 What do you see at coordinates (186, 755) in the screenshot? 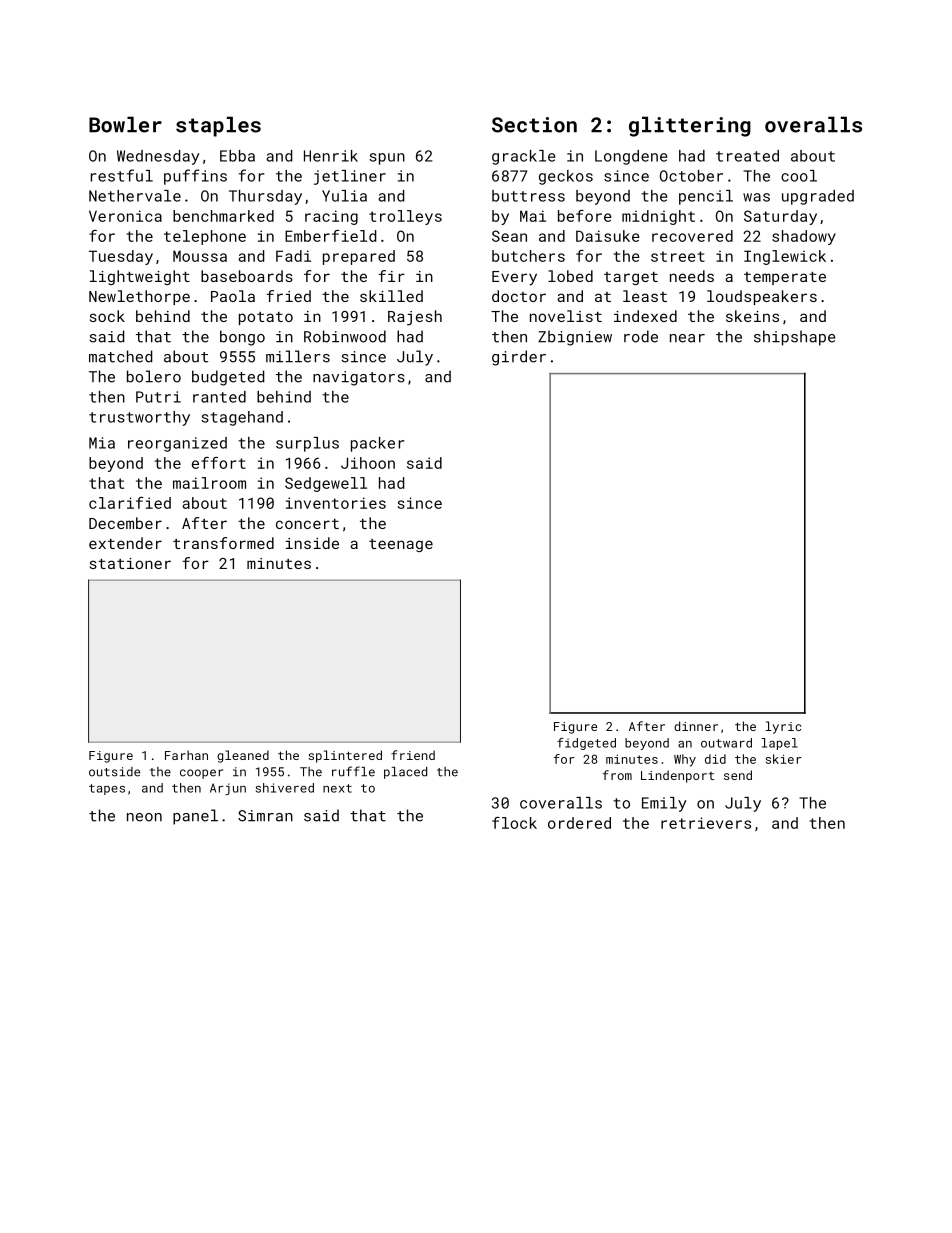
I see `Farhan` at bounding box center [186, 755].
